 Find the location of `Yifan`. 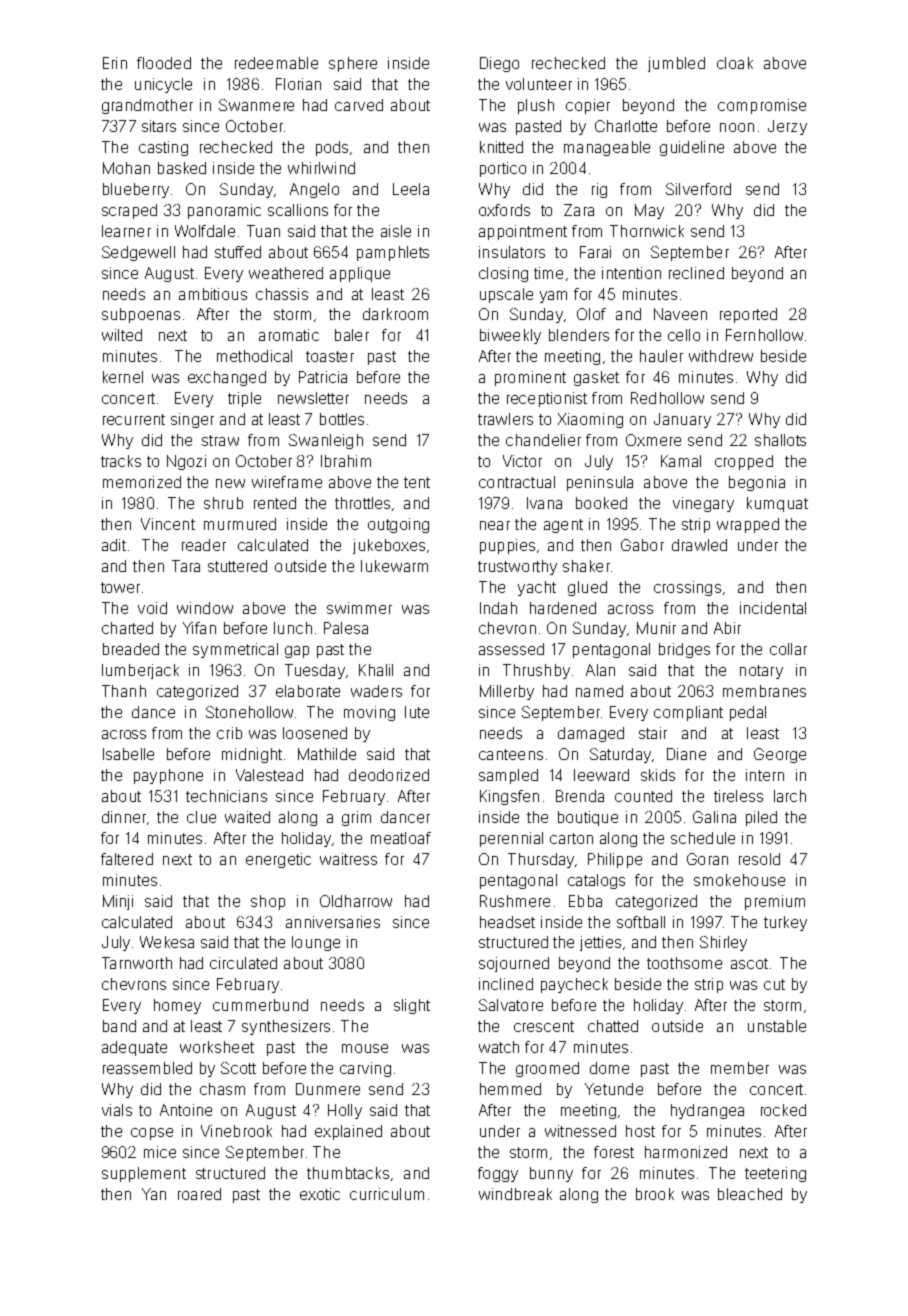

Yifan is located at coordinates (199, 628).
